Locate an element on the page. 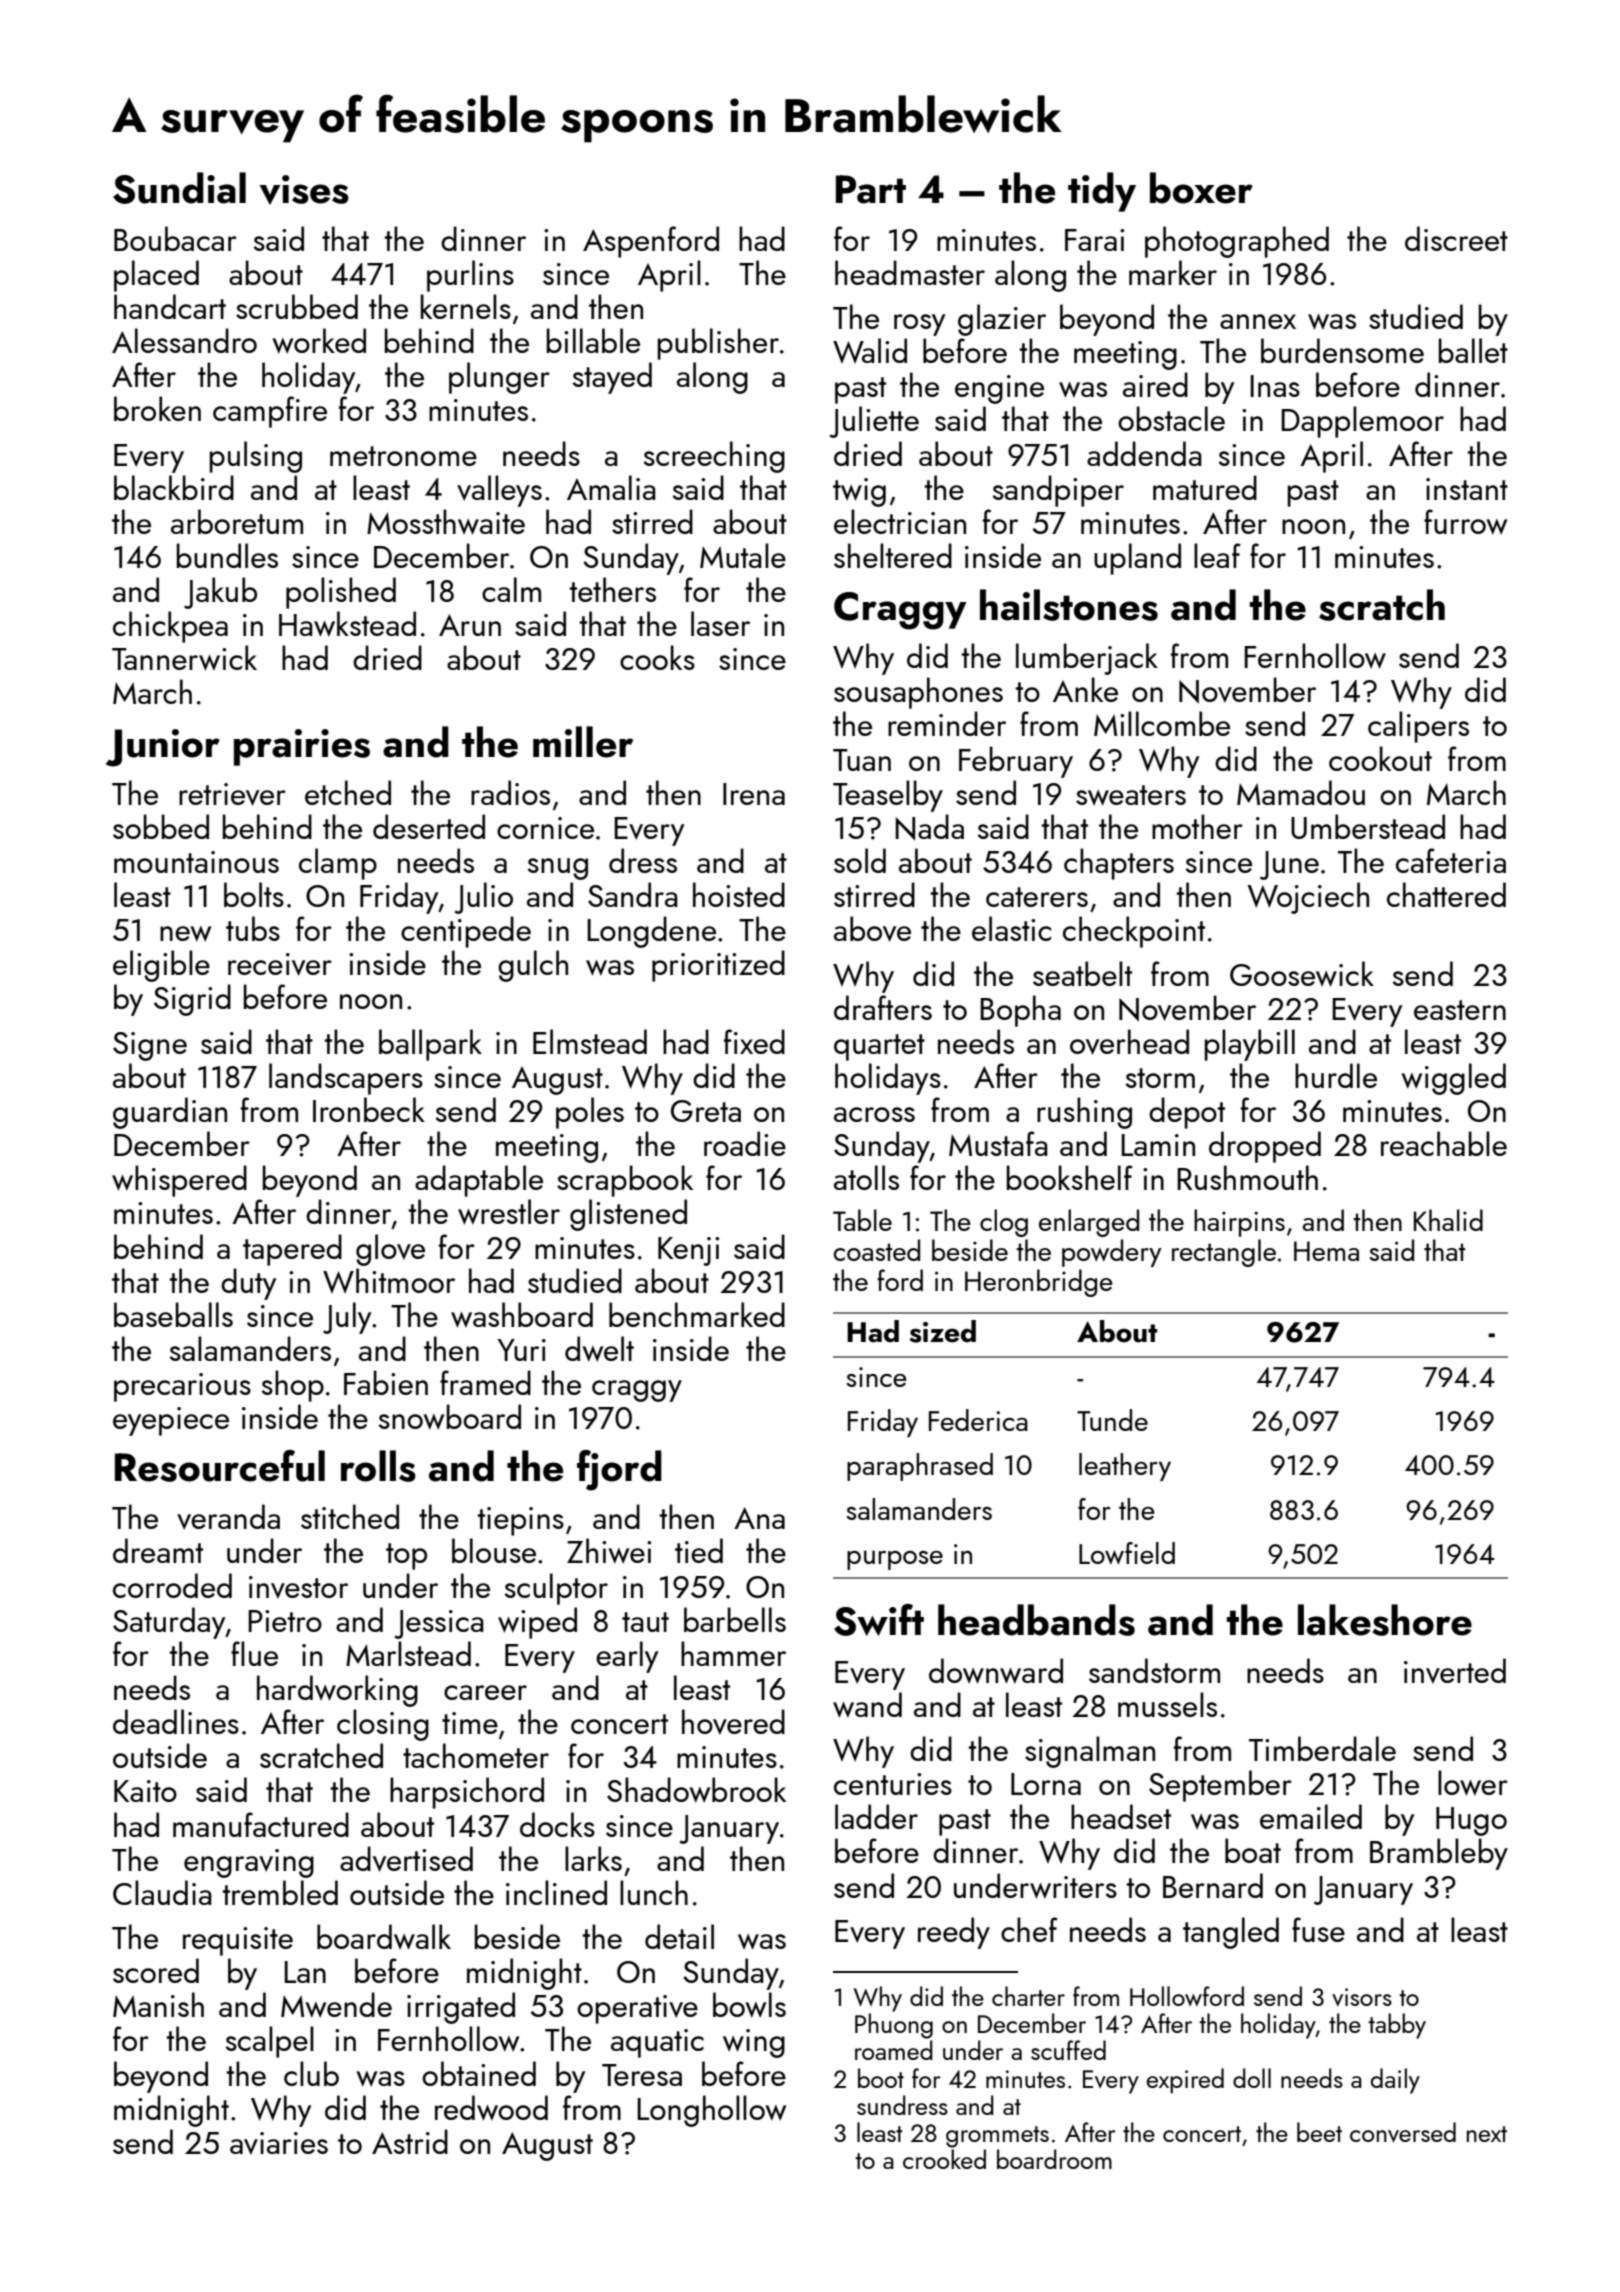  scored is located at coordinates (156, 1970).
